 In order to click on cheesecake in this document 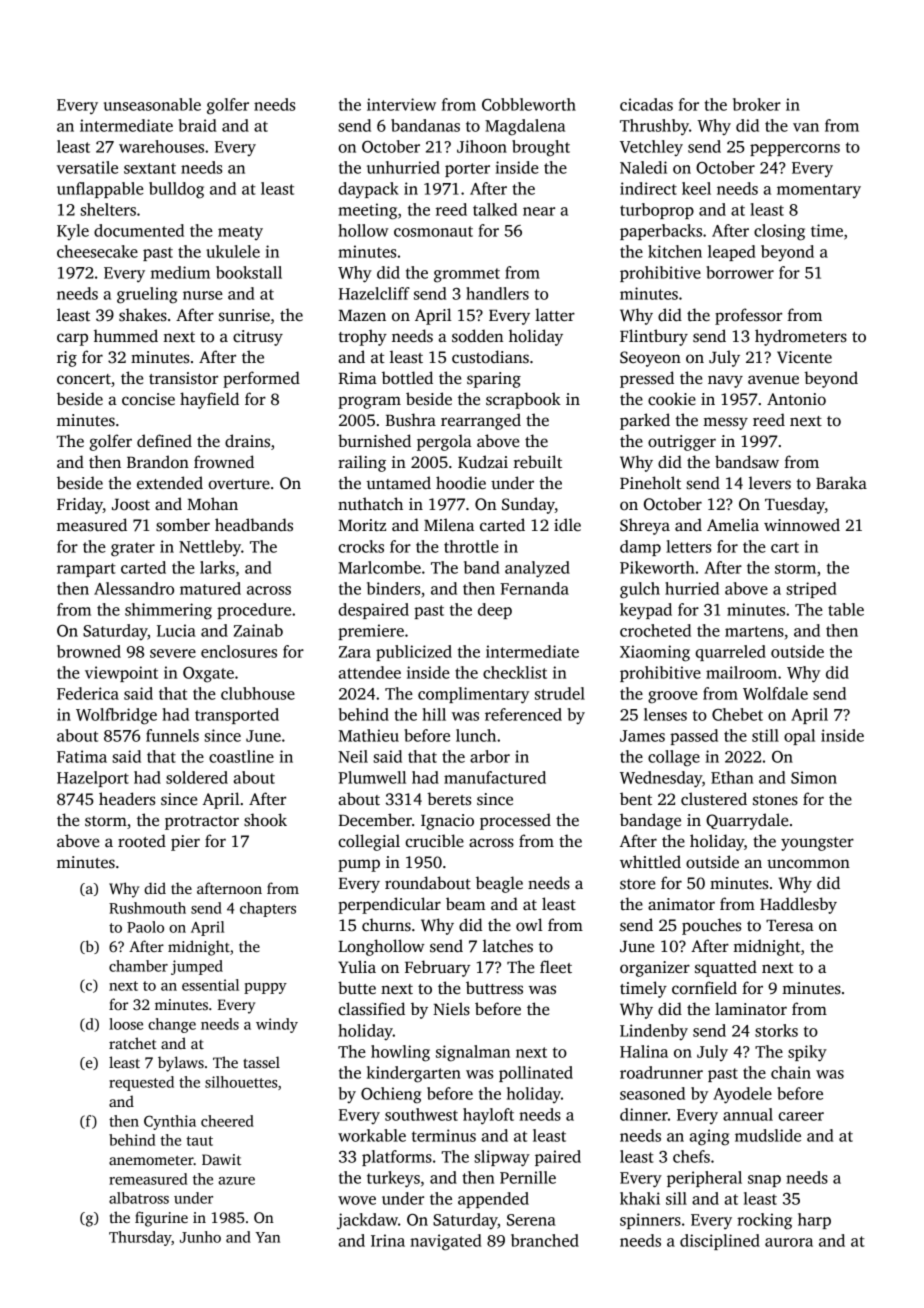, I will do `click(97, 251)`.
